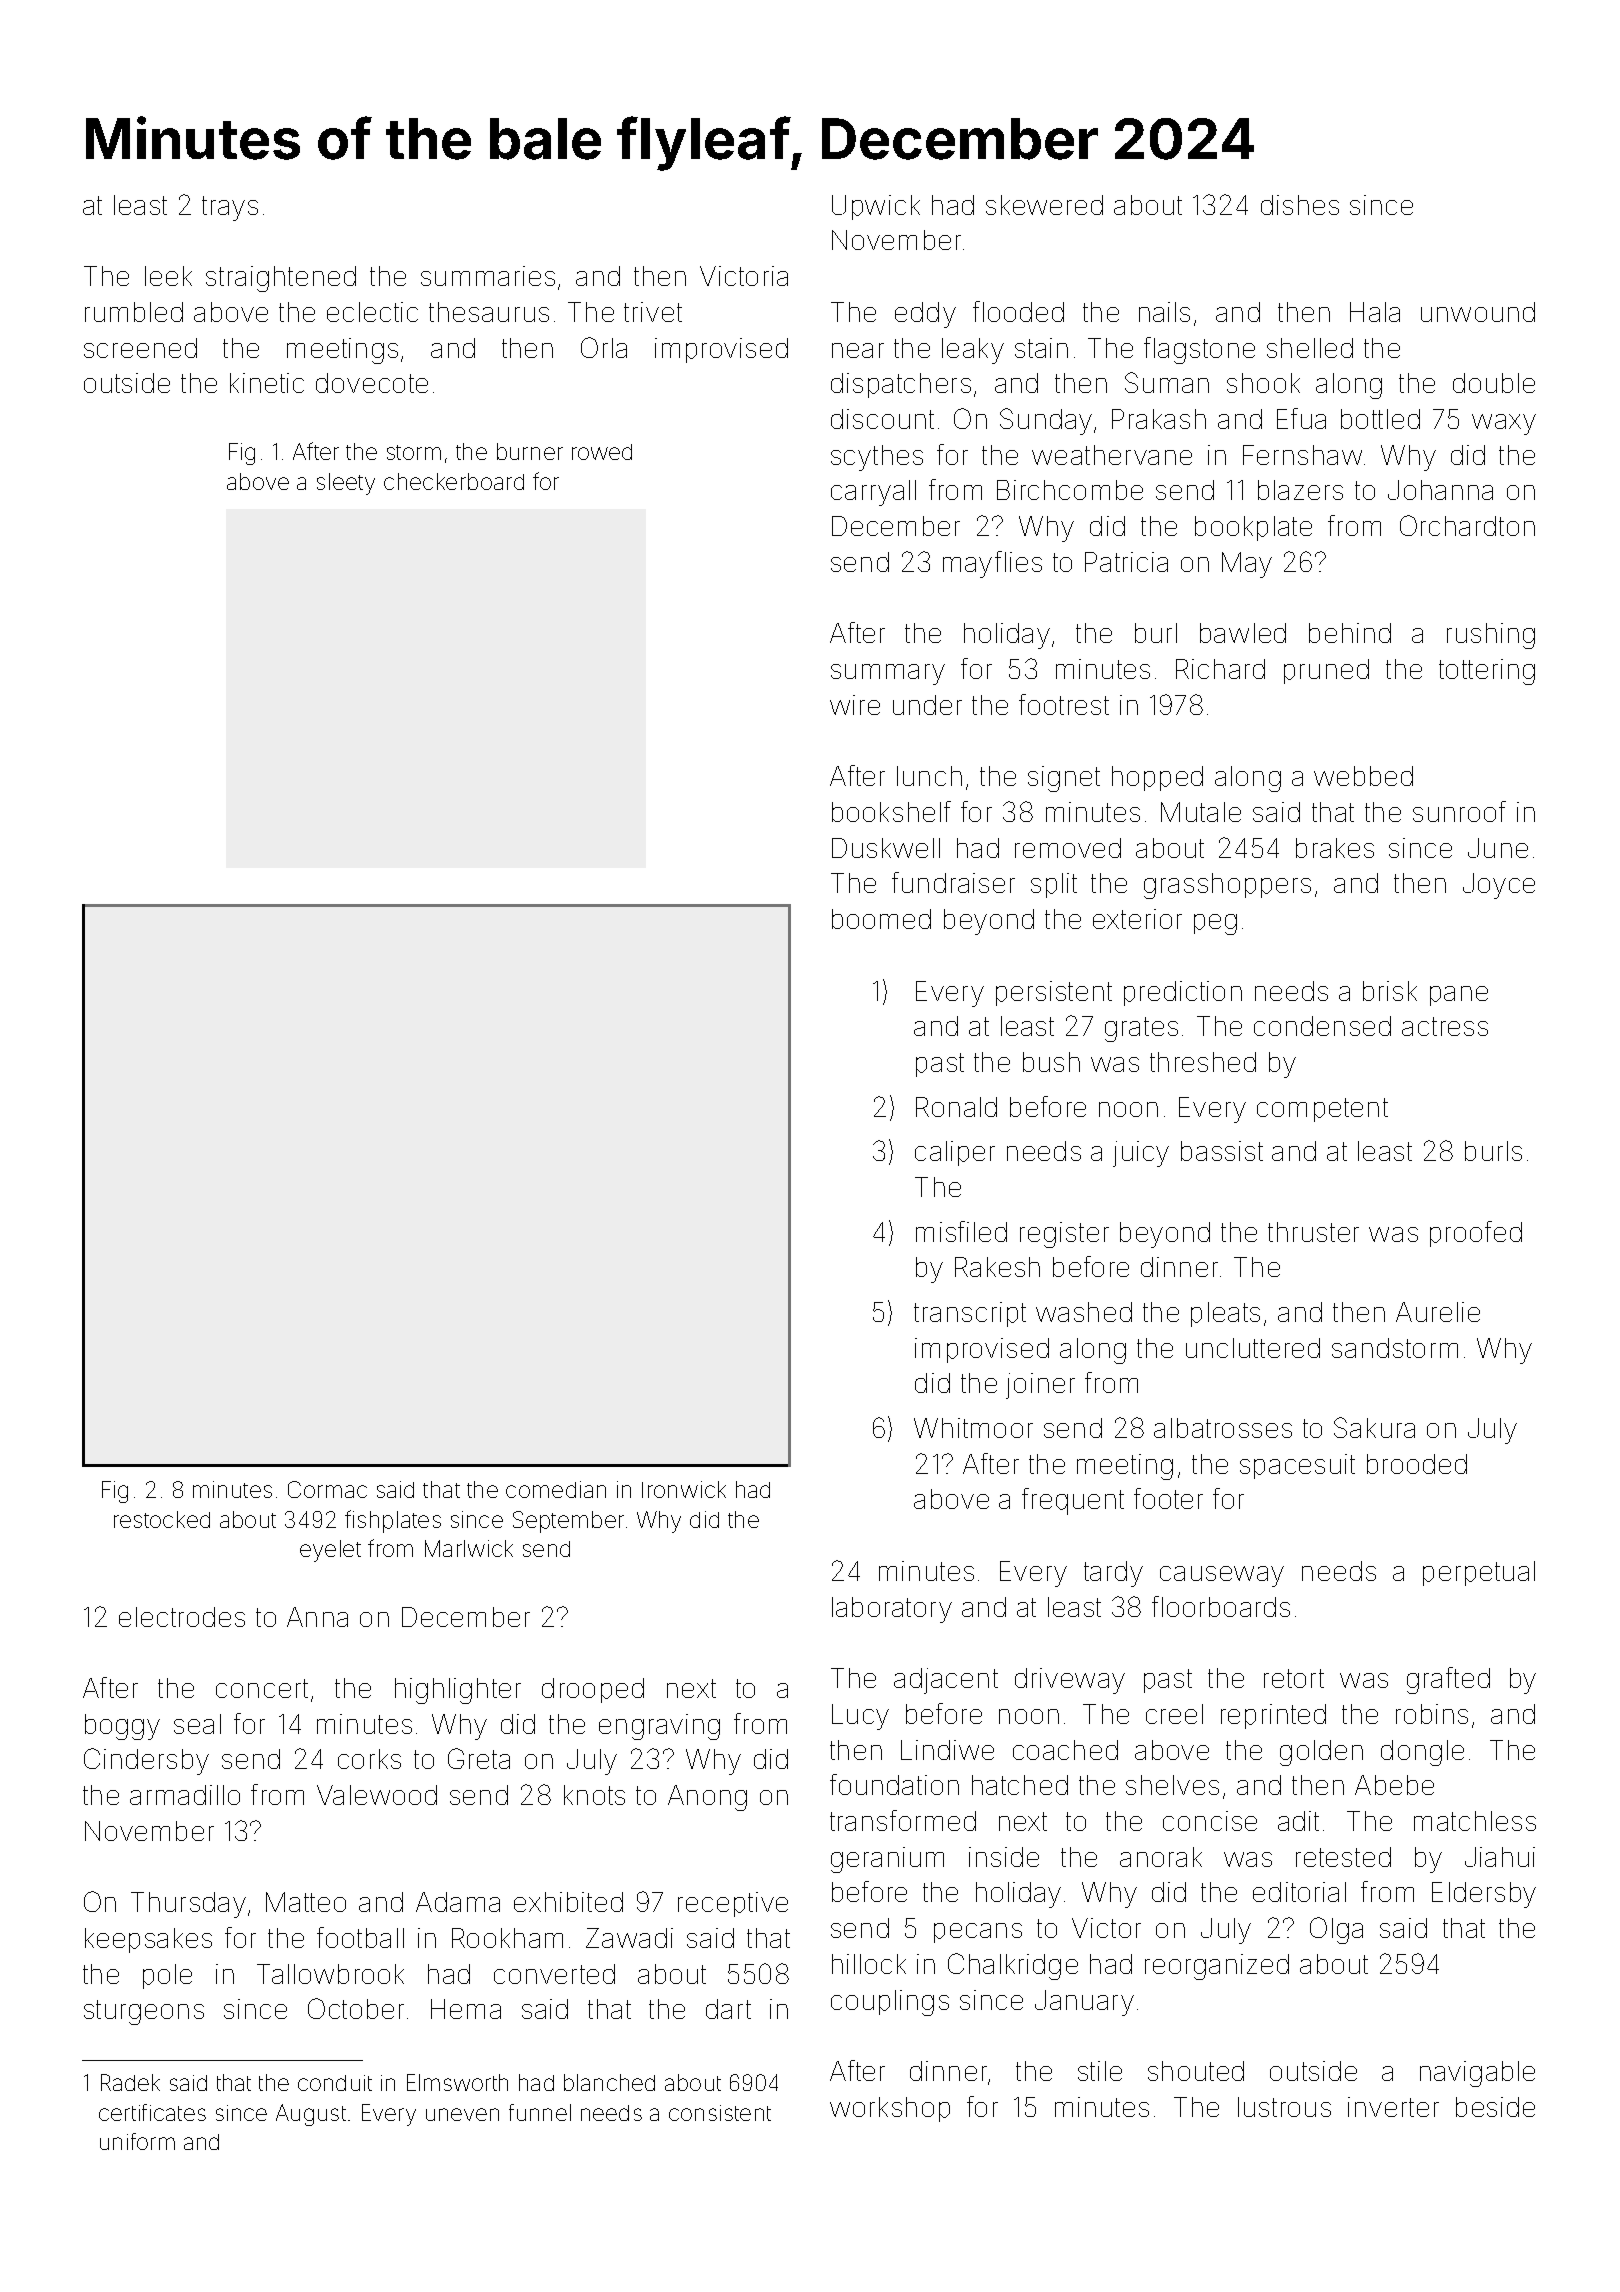  Describe the element at coordinates (1478, 312) in the document. I see `unwound` at that location.
